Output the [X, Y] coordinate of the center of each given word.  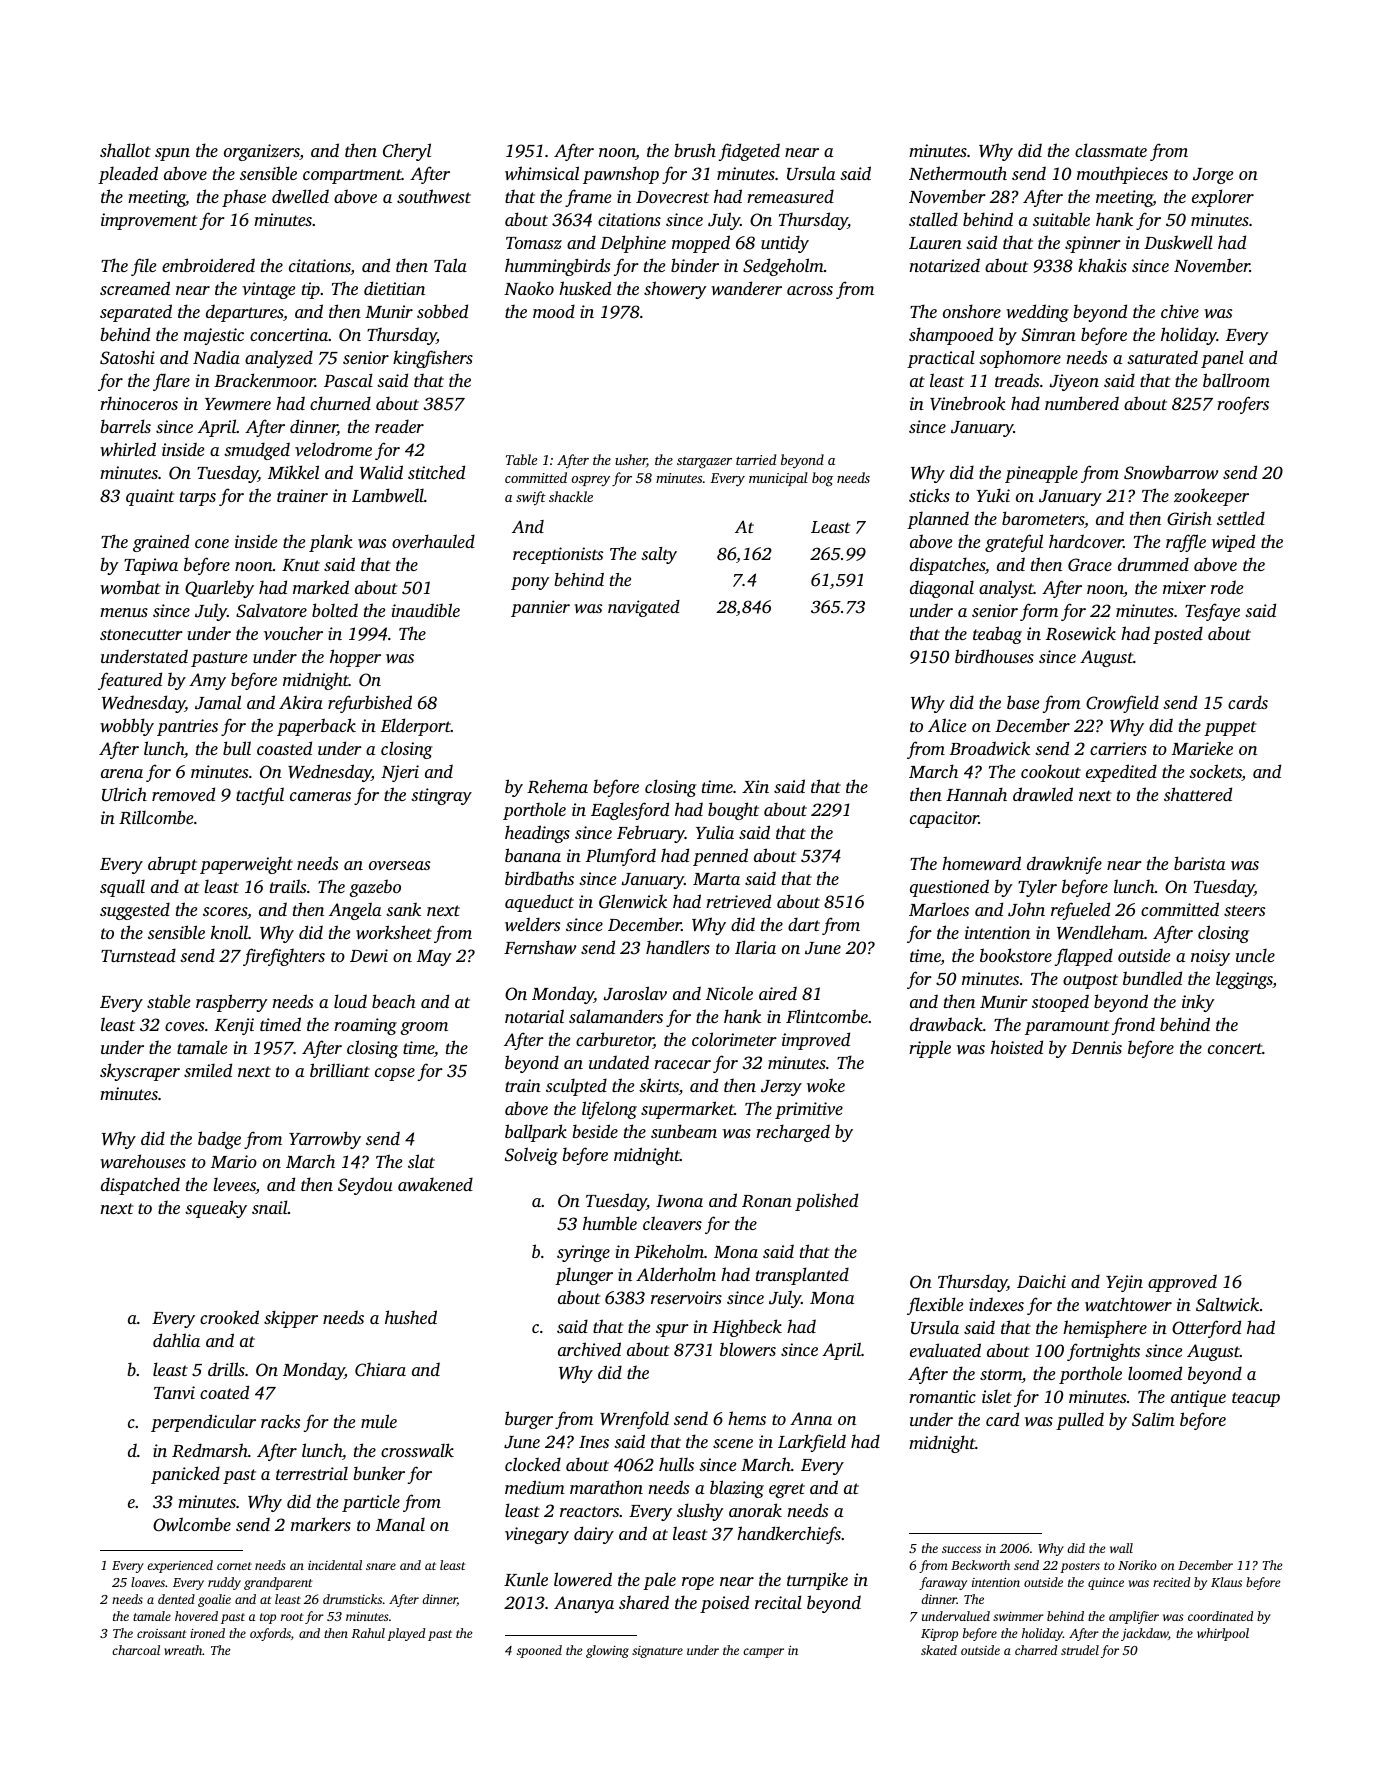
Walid [381, 472]
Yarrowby [325, 1140]
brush [695, 150]
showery [675, 290]
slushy [700, 1512]
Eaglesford [630, 811]
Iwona [679, 1201]
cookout [1051, 771]
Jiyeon [1074, 382]
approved [1182, 1283]
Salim [1153, 1419]
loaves [148, 1582]
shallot [125, 150]
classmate [1111, 150]
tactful [260, 796]
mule [379, 1421]
